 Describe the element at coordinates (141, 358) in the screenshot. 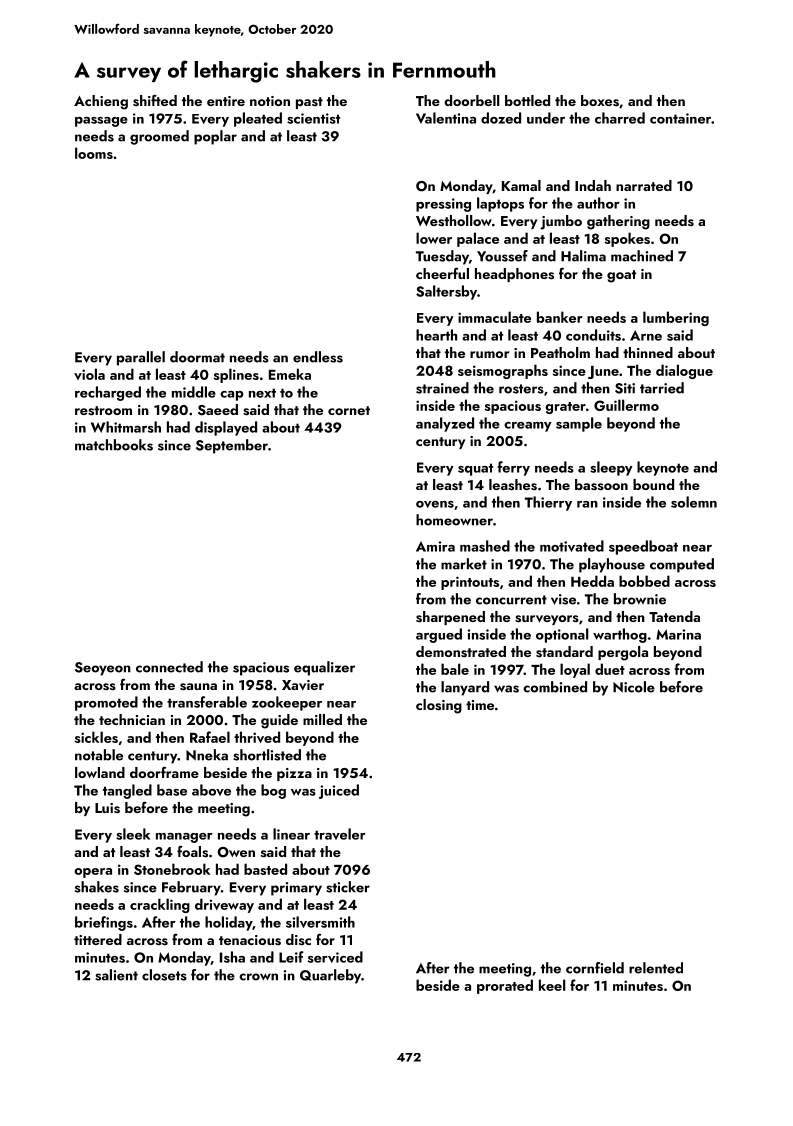

I see `parallel` at that location.
